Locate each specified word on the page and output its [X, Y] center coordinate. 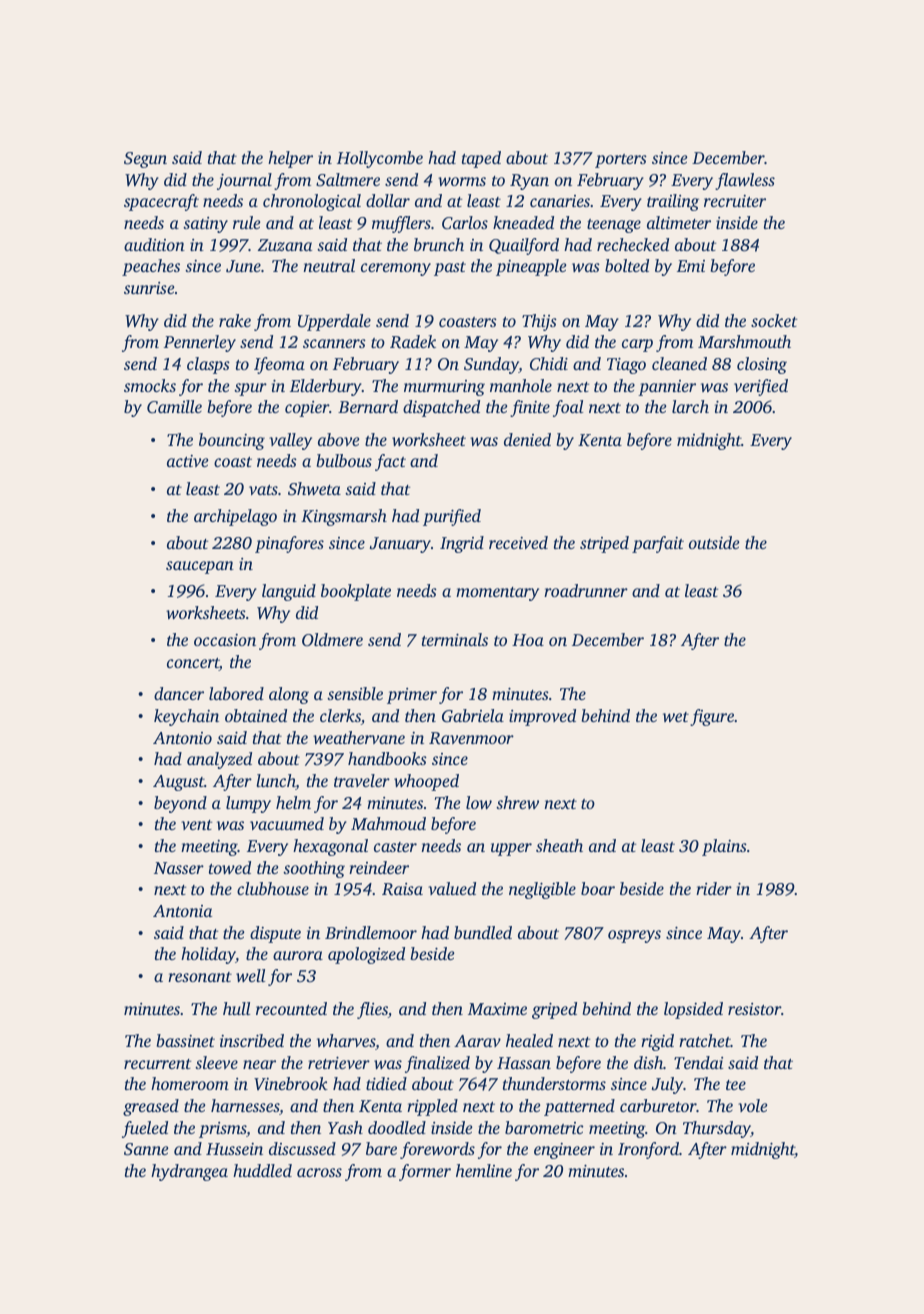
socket [774, 320]
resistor [754, 1009]
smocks [150, 385]
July [667, 1085]
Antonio [182, 738]
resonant [200, 977]
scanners [334, 343]
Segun [145, 160]
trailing [673, 202]
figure [712, 717]
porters [621, 161]
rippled [432, 1107]
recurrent [157, 1064]
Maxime [497, 1009]
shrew [517, 802]
